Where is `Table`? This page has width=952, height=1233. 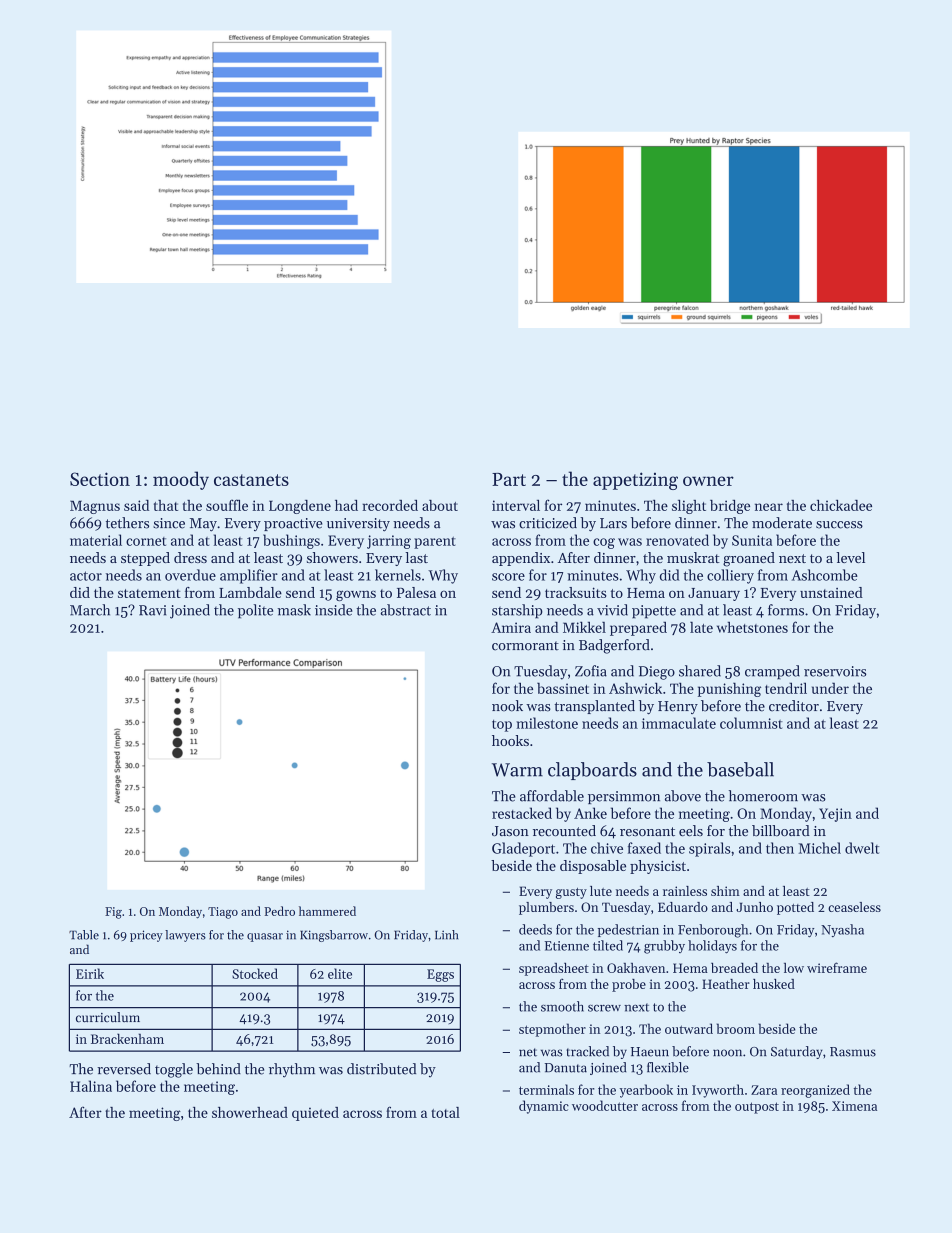
Table is located at coordinates (84, 935).
